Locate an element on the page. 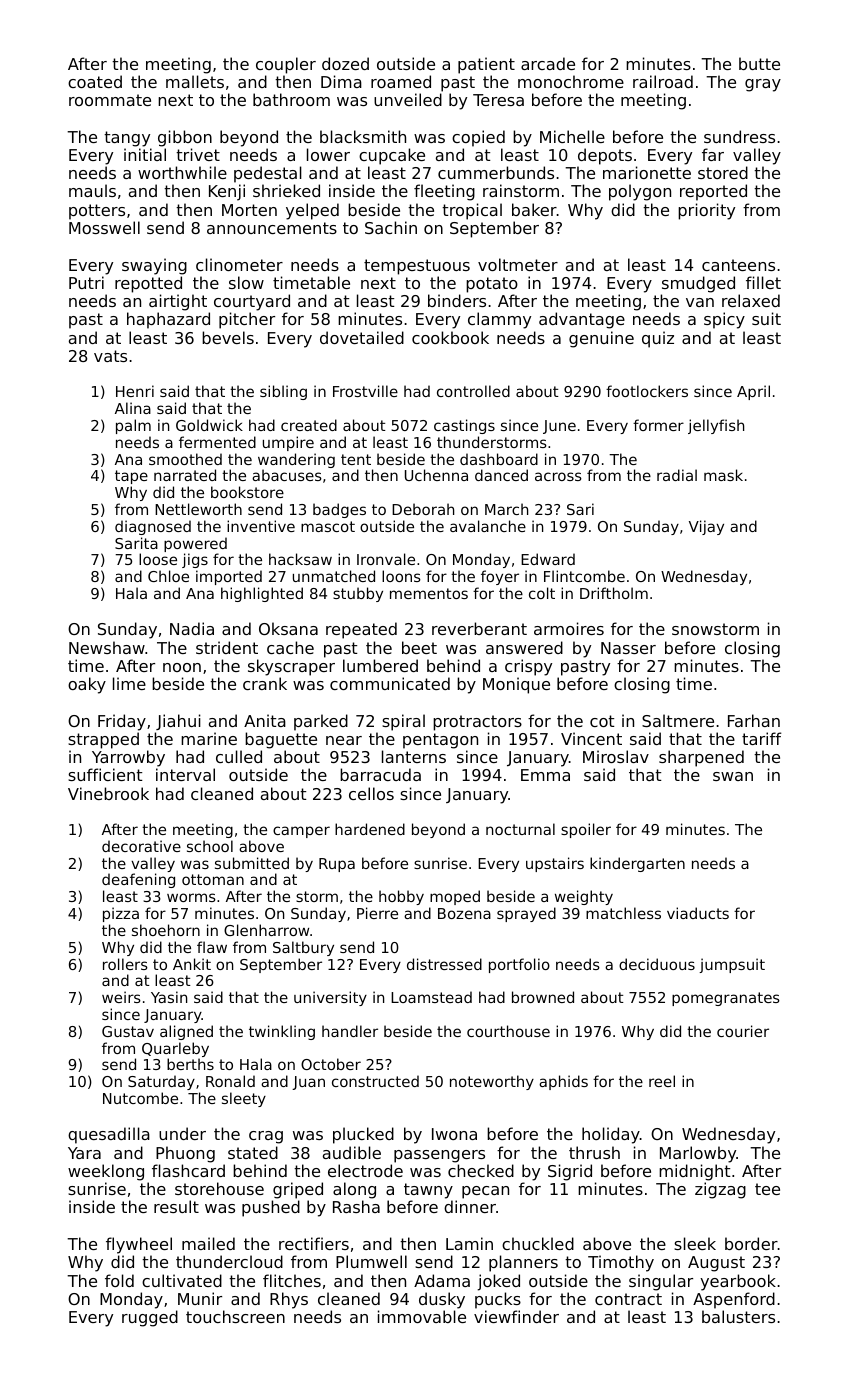 The height and width of the image is (1400, 849). rugged is located at coordinates (150, 1318).
